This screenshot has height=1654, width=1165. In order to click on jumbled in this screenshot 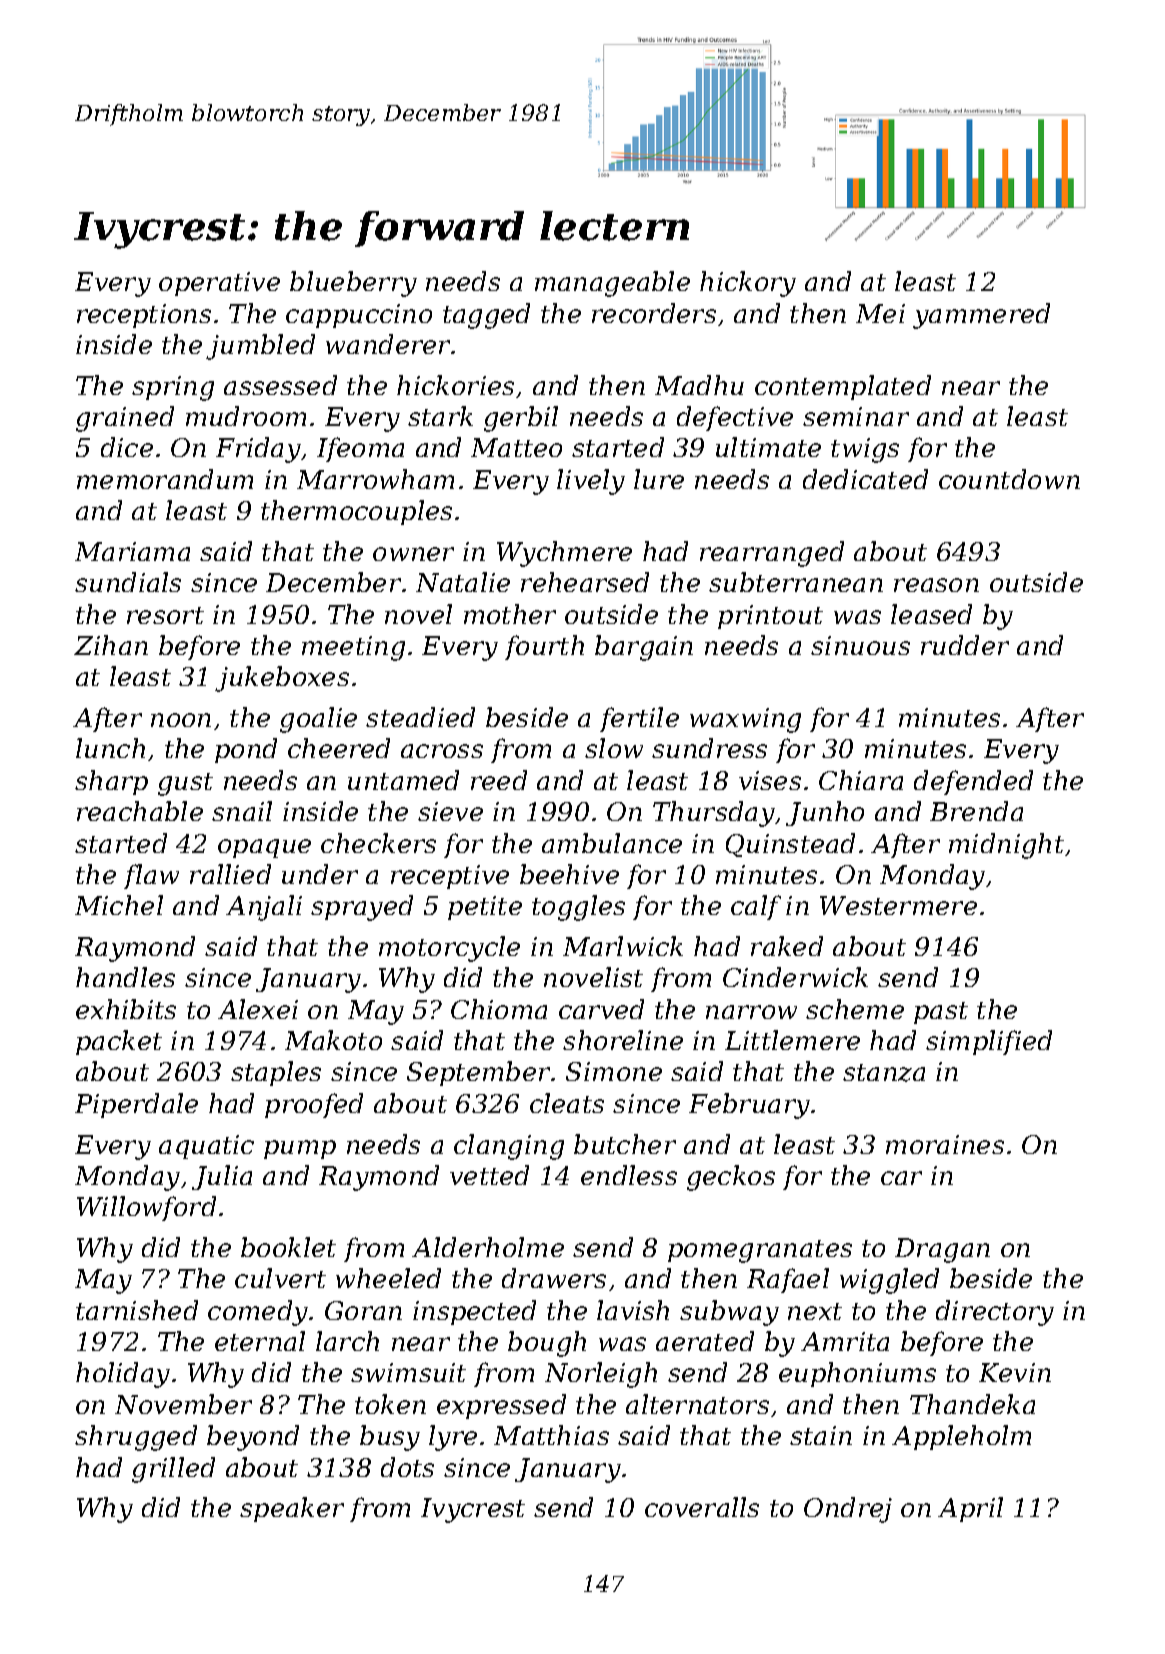, I will do `click(260, 347)`.
